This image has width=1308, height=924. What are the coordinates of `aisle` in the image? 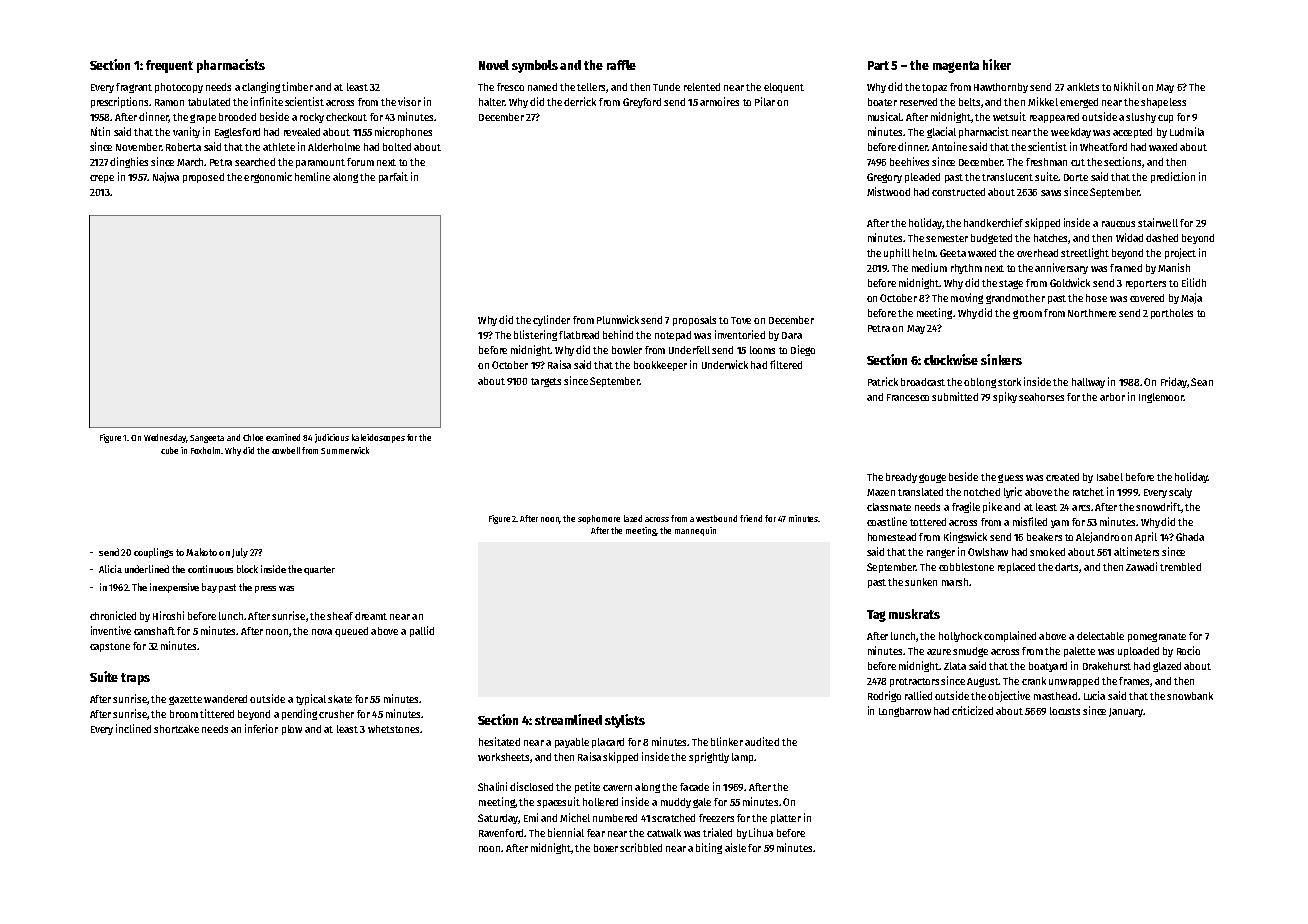 It's located at (735, 847).
